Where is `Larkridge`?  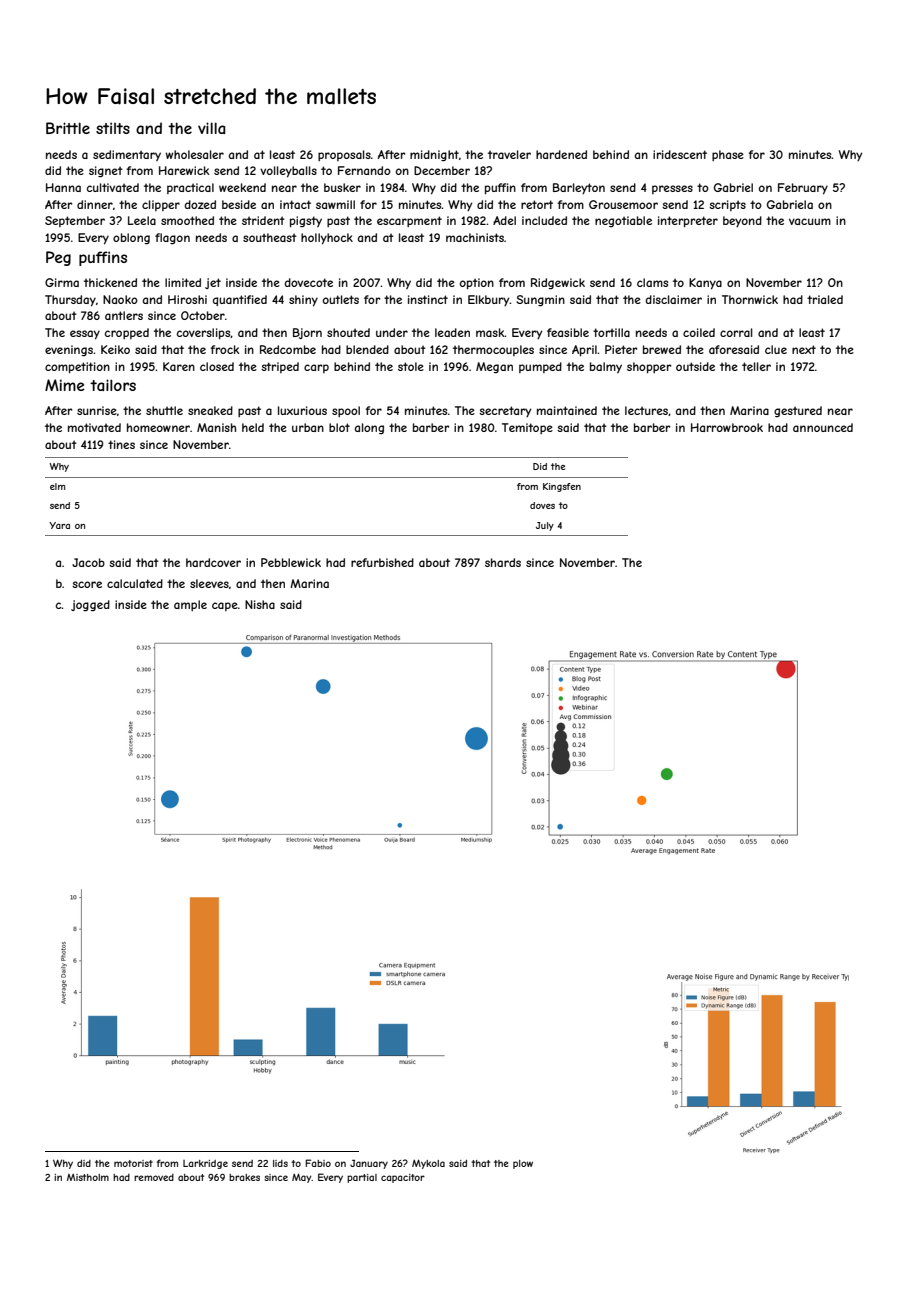 Larkridge is located at coordinates (205, 1164).
